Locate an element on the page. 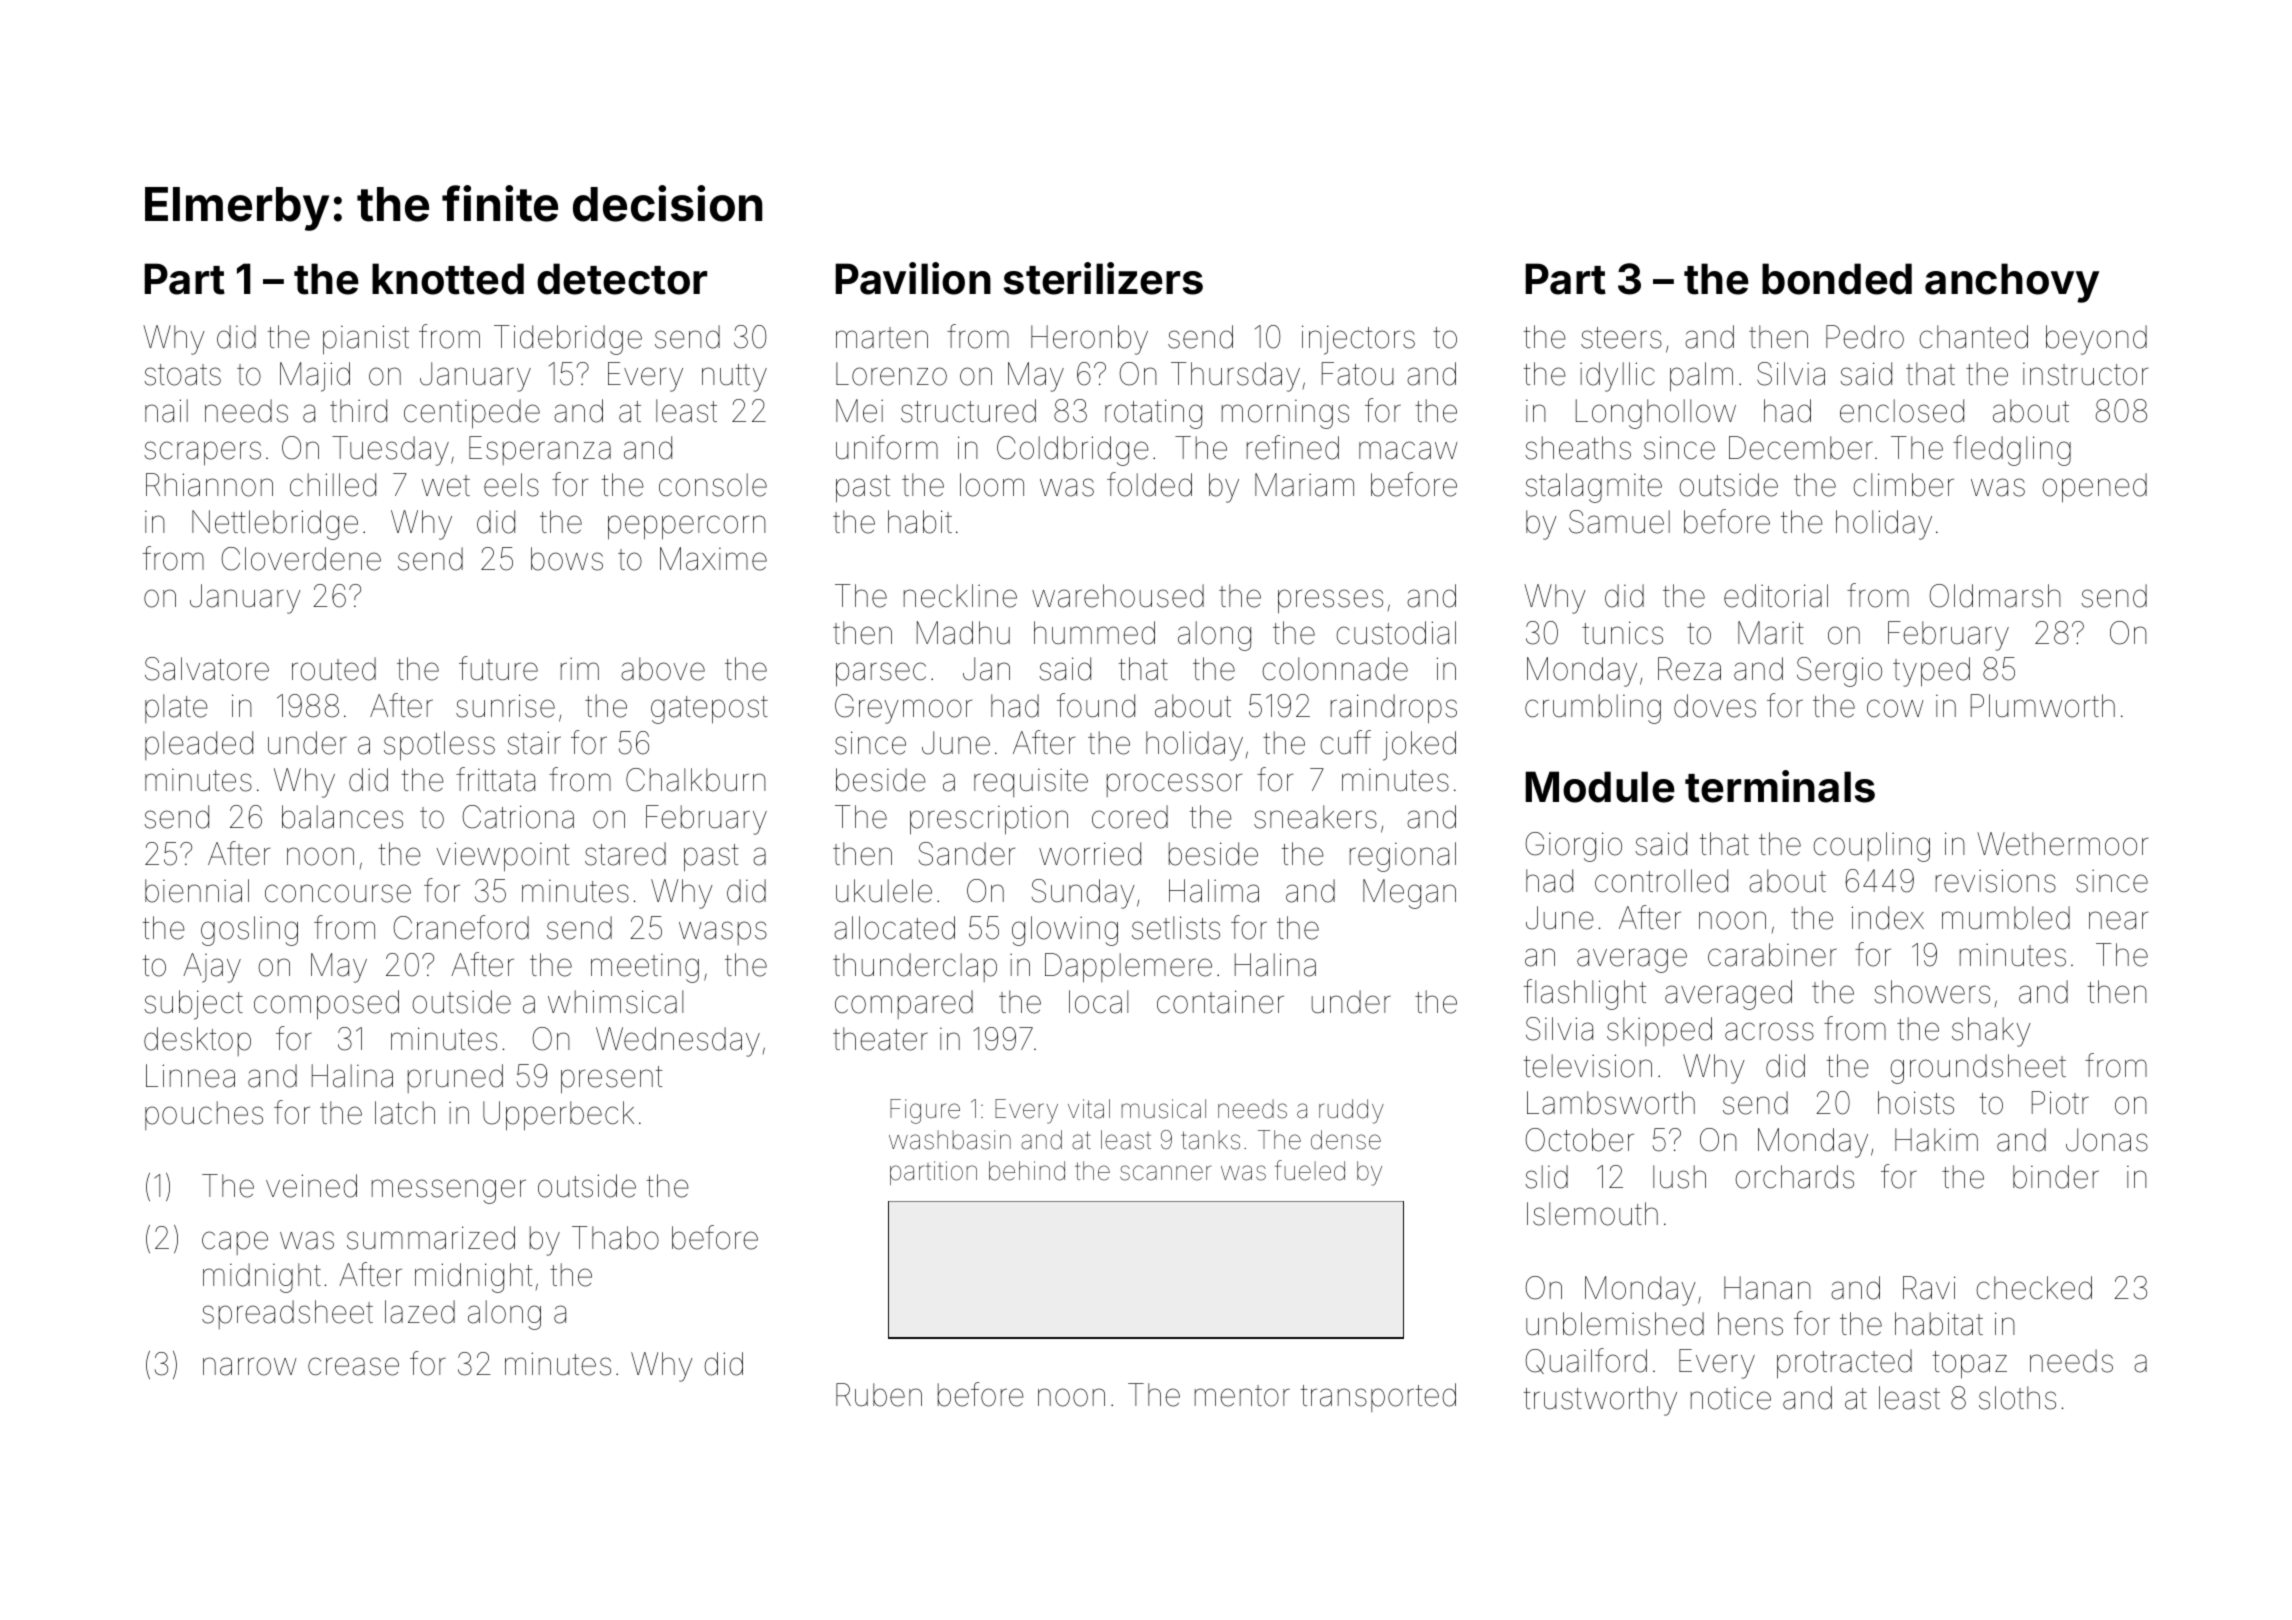 This page has height=1620, width=2292. mentor is located at coordinates (1242, 1396).
